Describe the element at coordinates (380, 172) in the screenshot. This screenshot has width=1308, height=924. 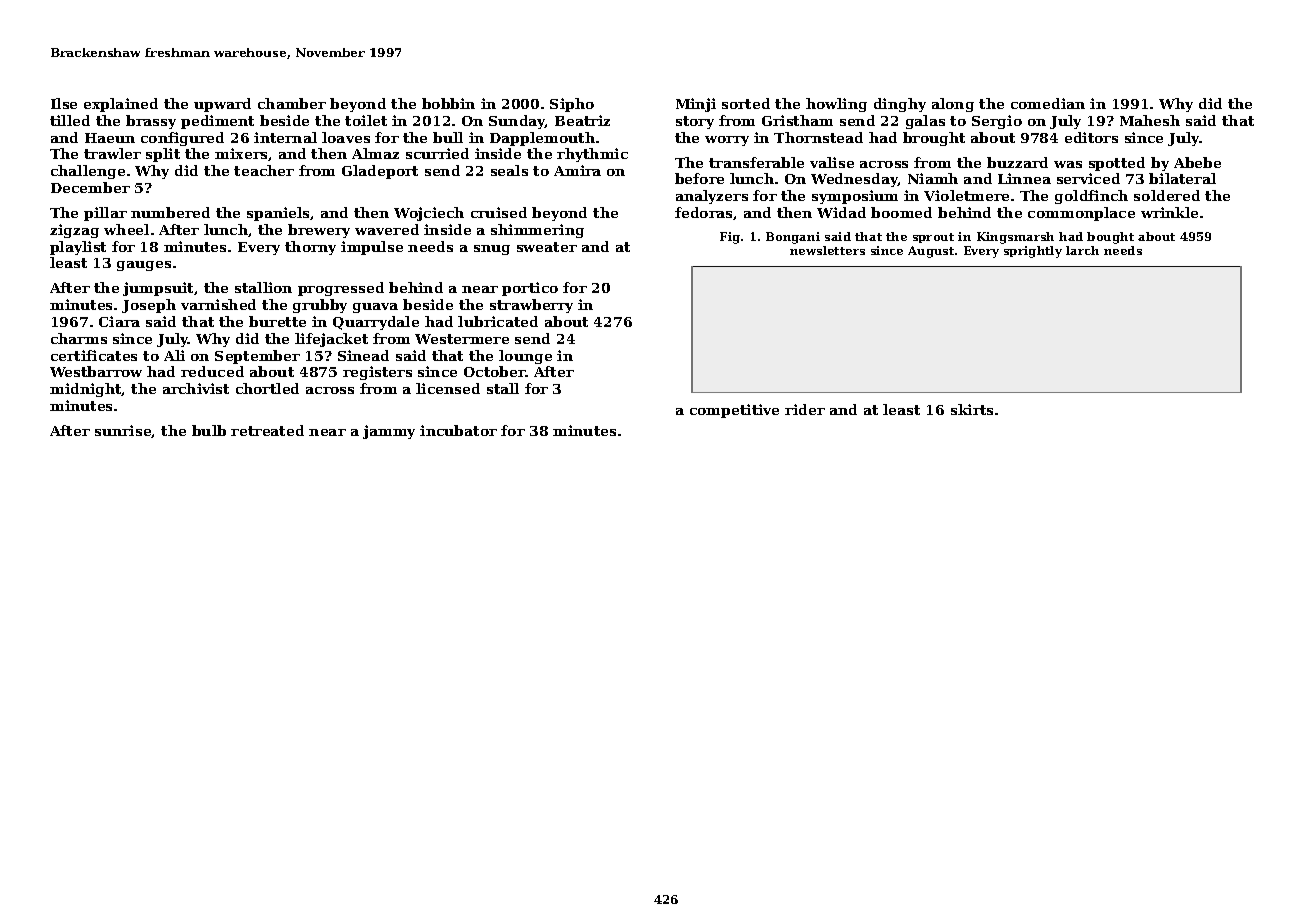
I see `Gladeport` at that location.
